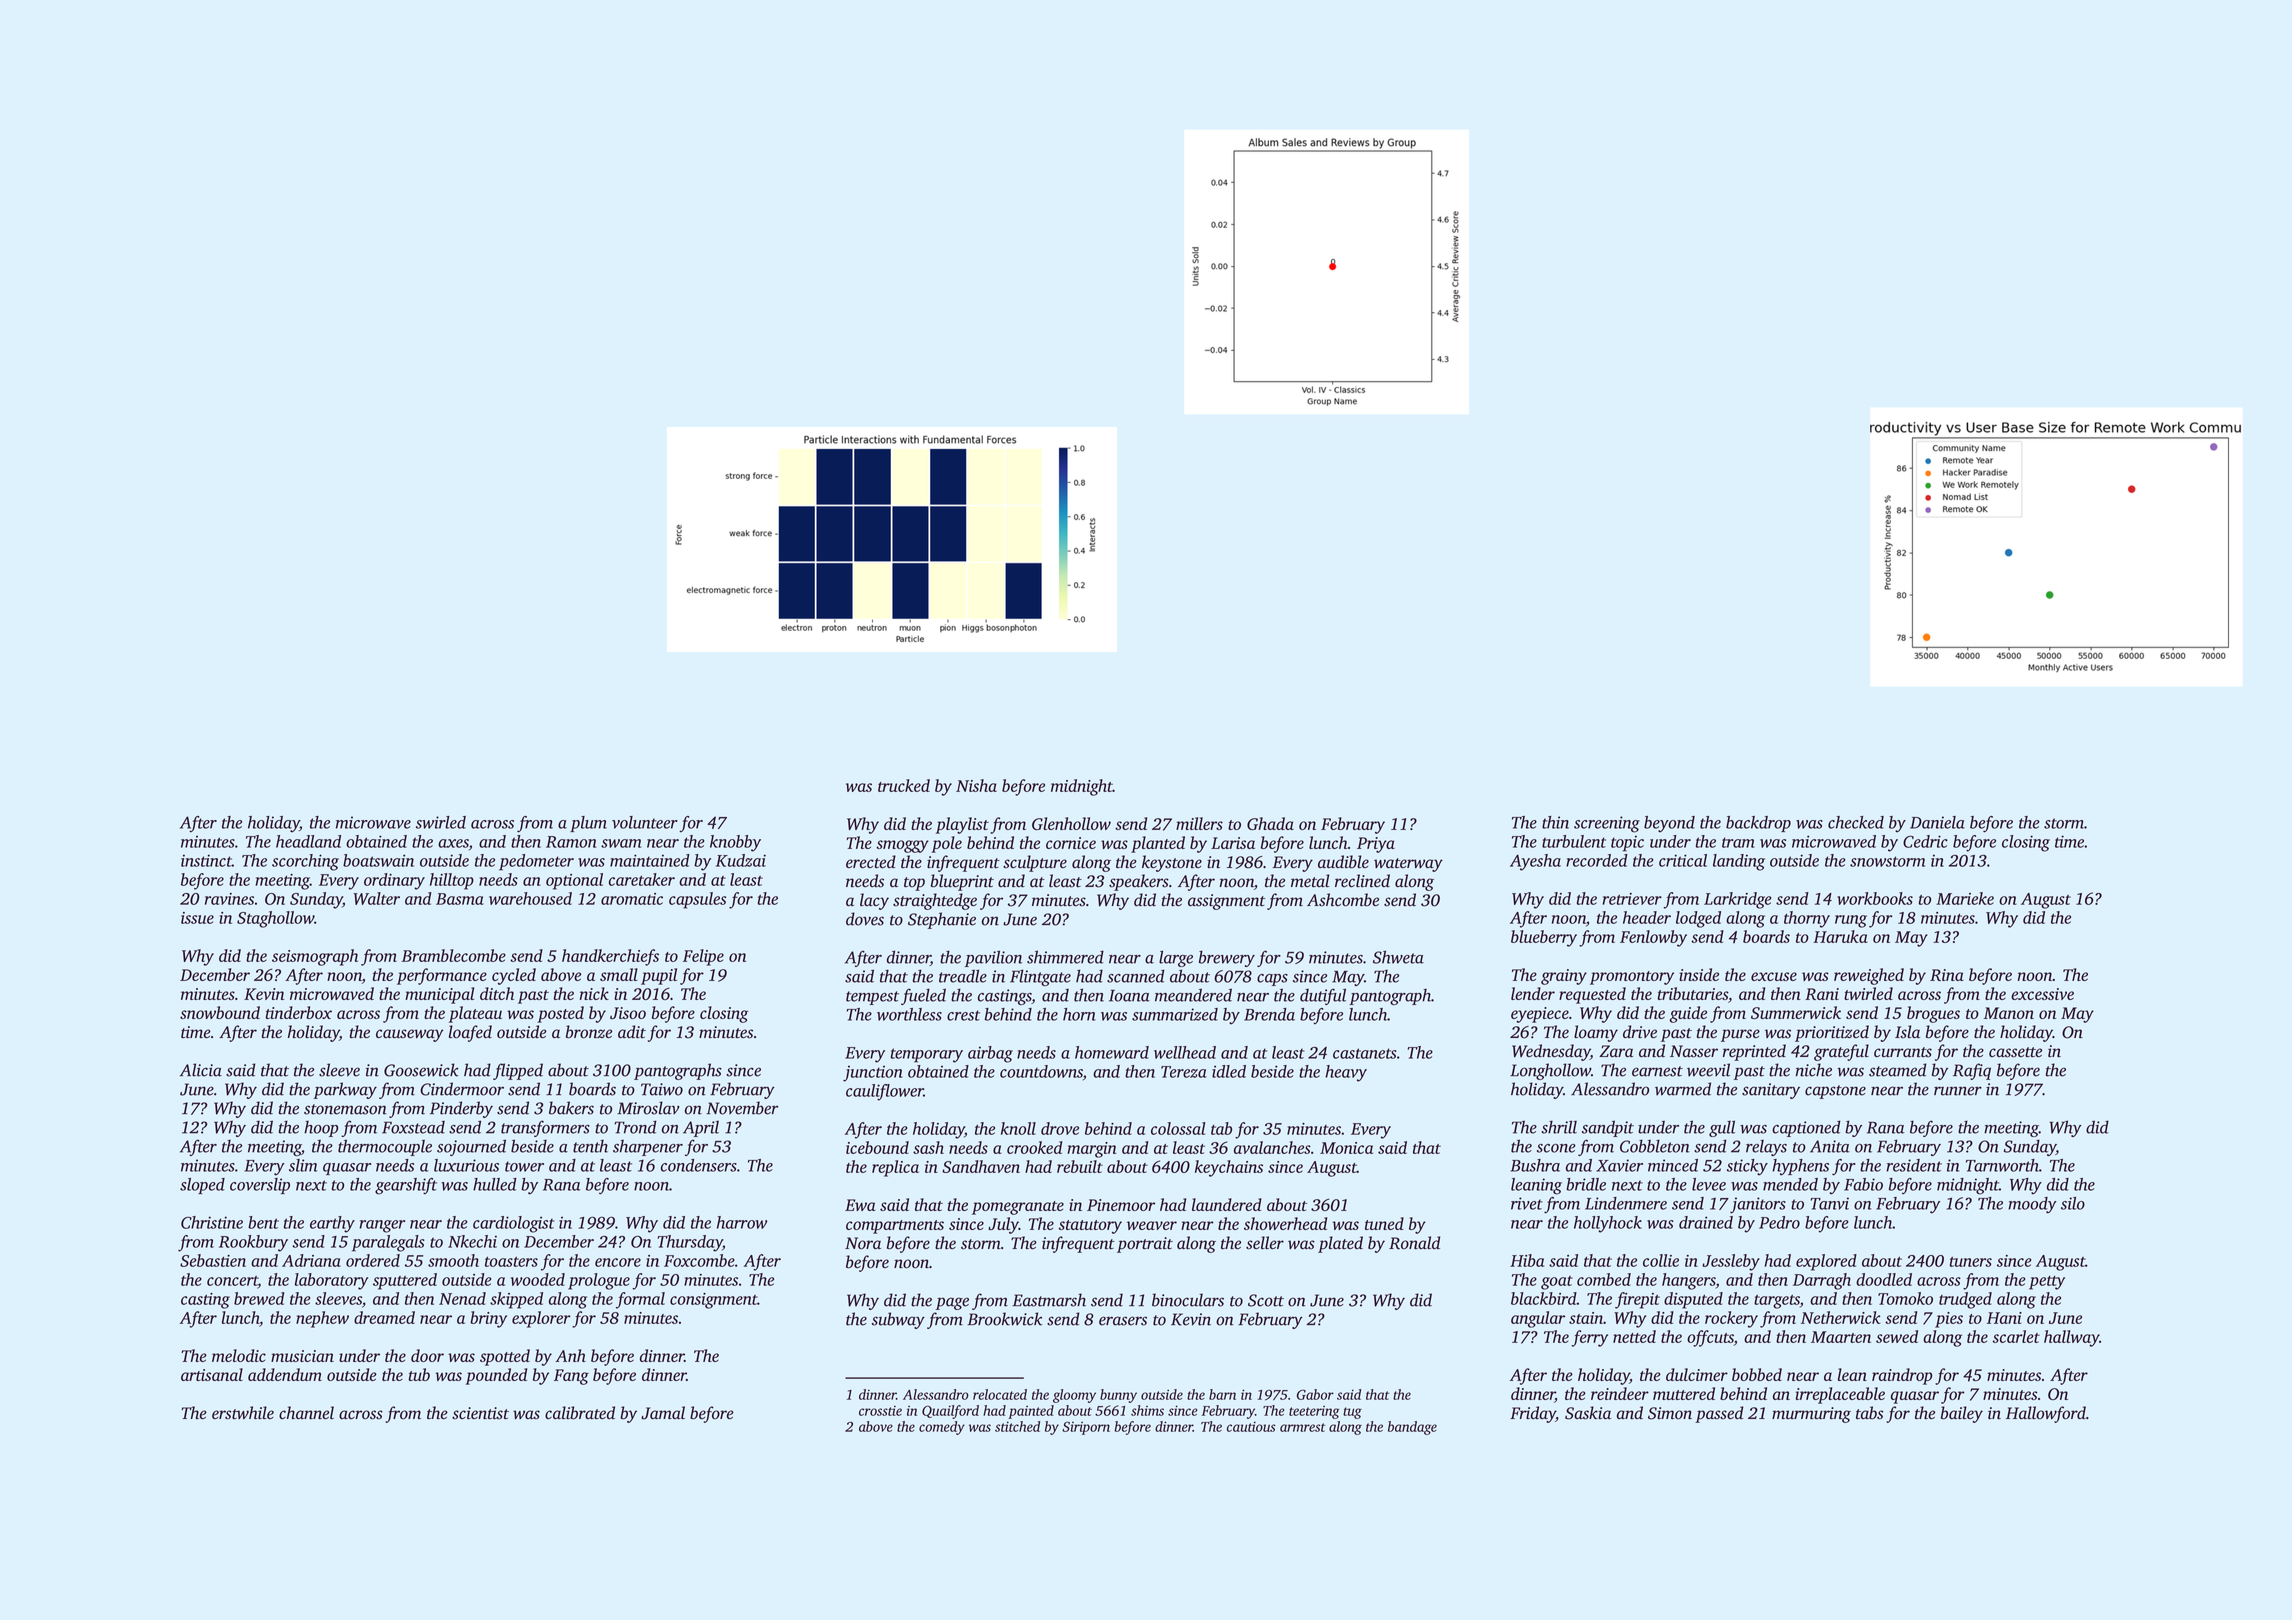 This screenshot has width=2292, height=1620. Describe the element at coordinates (1637, 1300) in the screenshot. I see `firepit` at that location.
